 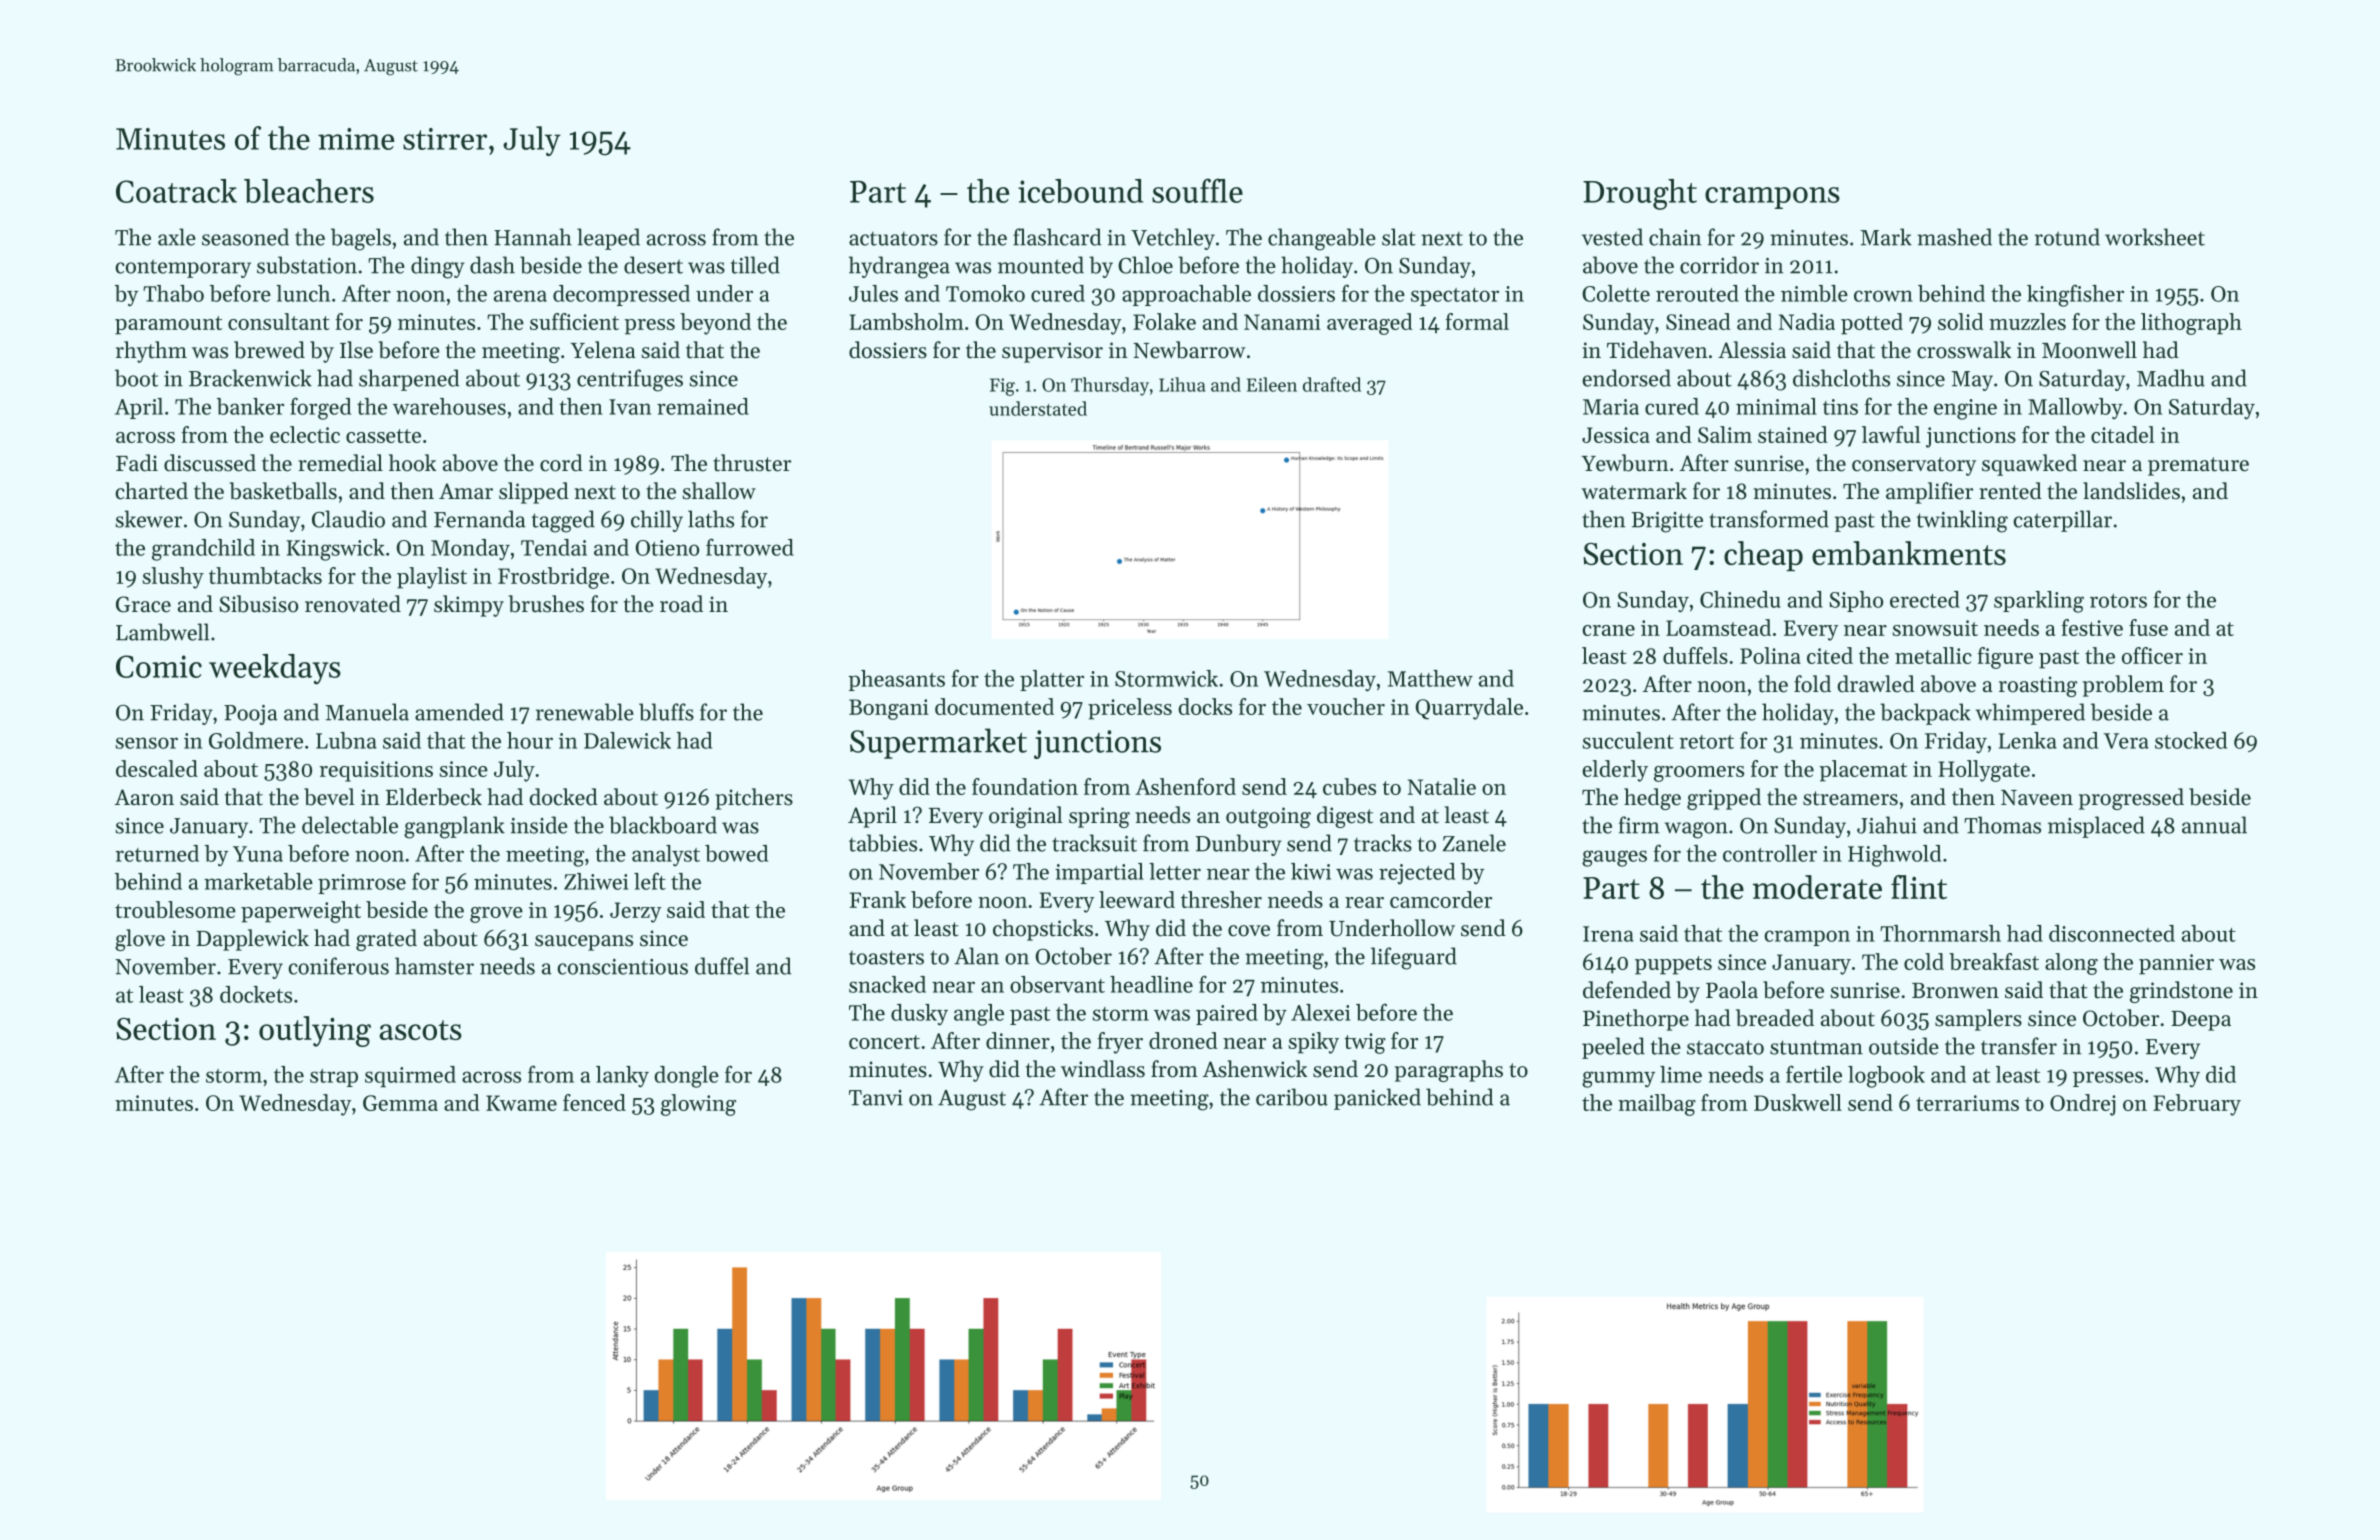 I want to click on dockets, so click(x=256, y=994).
